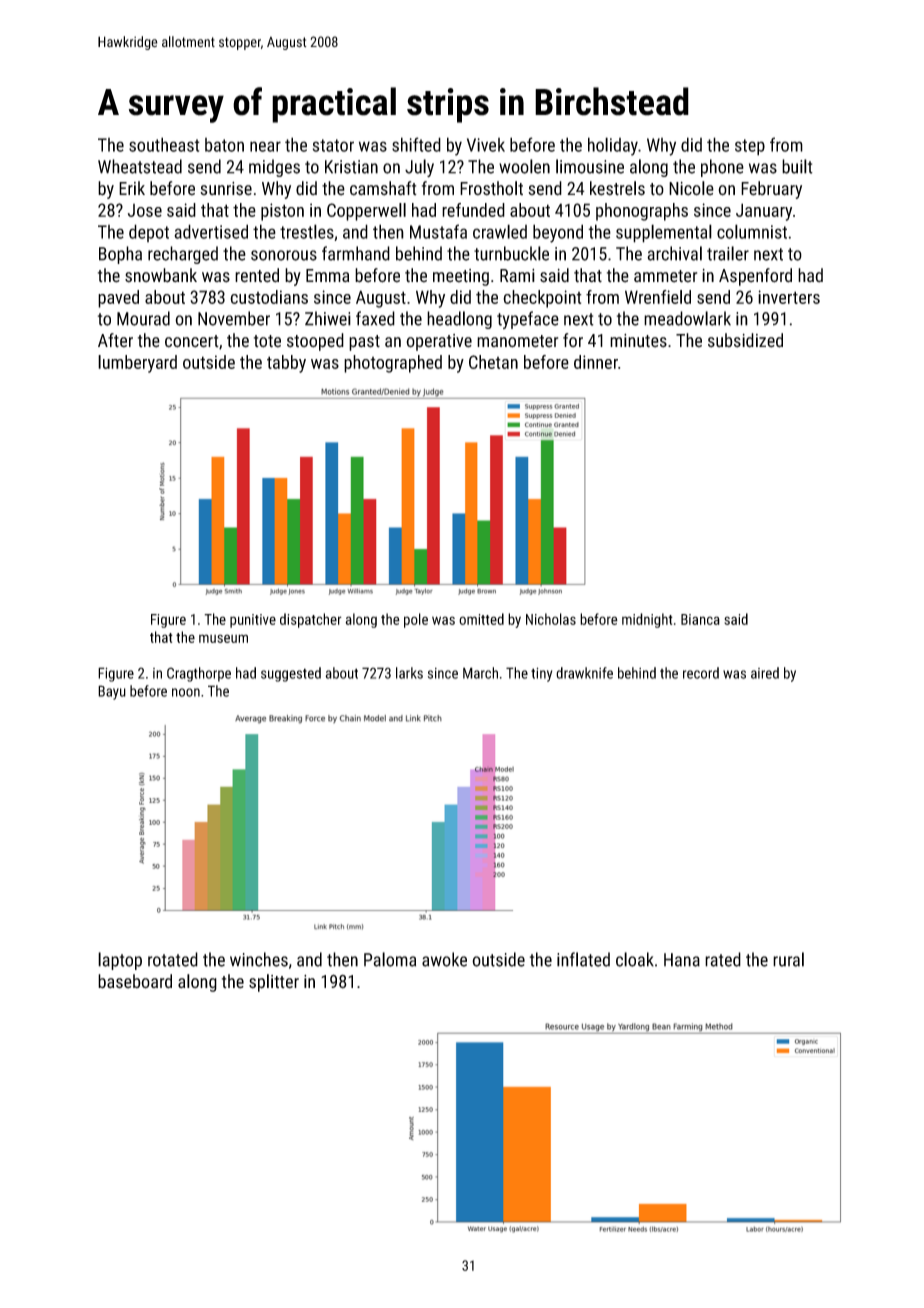 Image resolution: width=924 pixels, height=1308 pixels. What do you see at coordinates (375, 318) in the screenshot?
I see `faxed` at bounding box center [375, 318].
